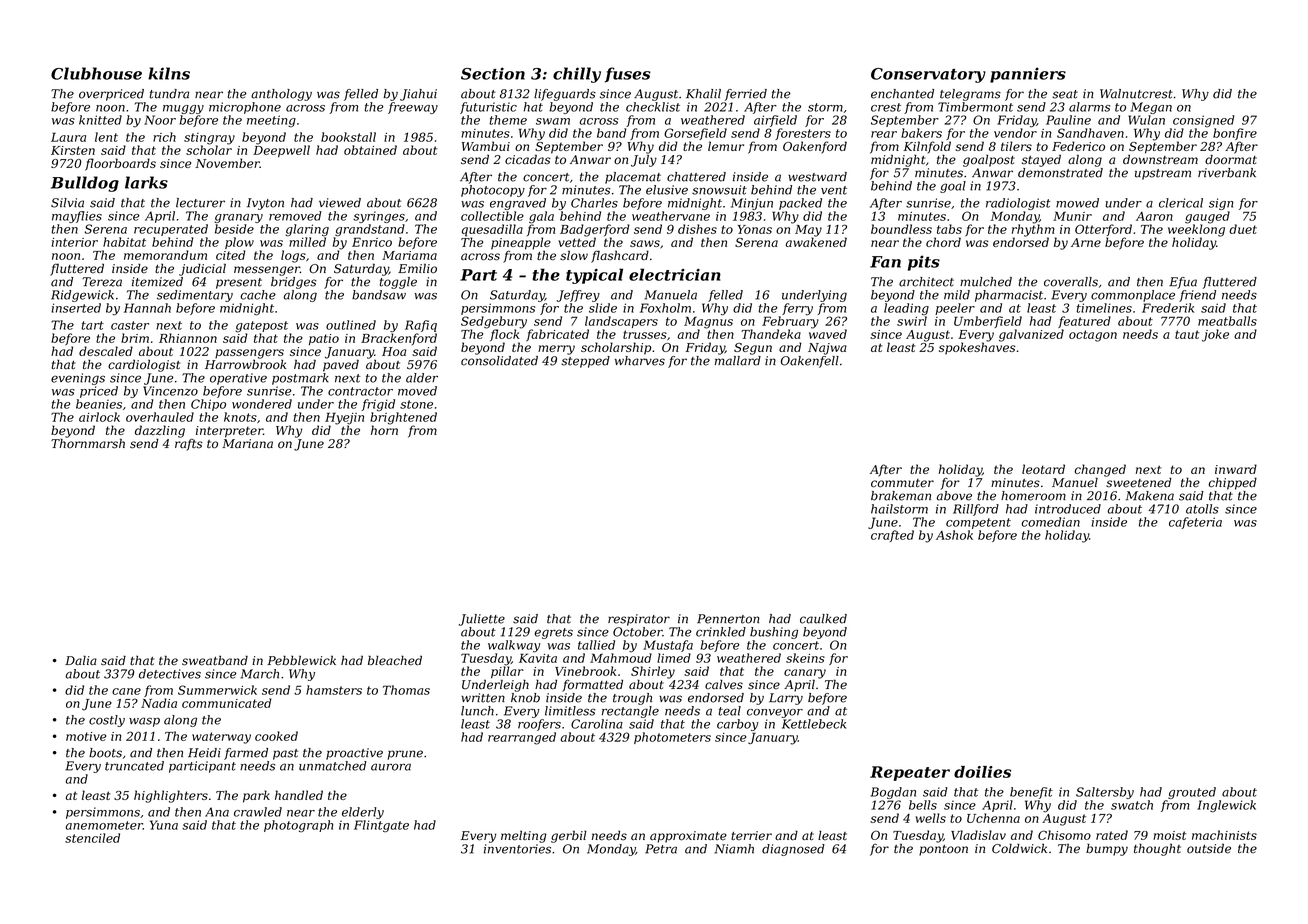 This screenshot has width=1308, height=924. Describe the element at coordinates (954, 496) in the screenshot. I see `above` at that location.
